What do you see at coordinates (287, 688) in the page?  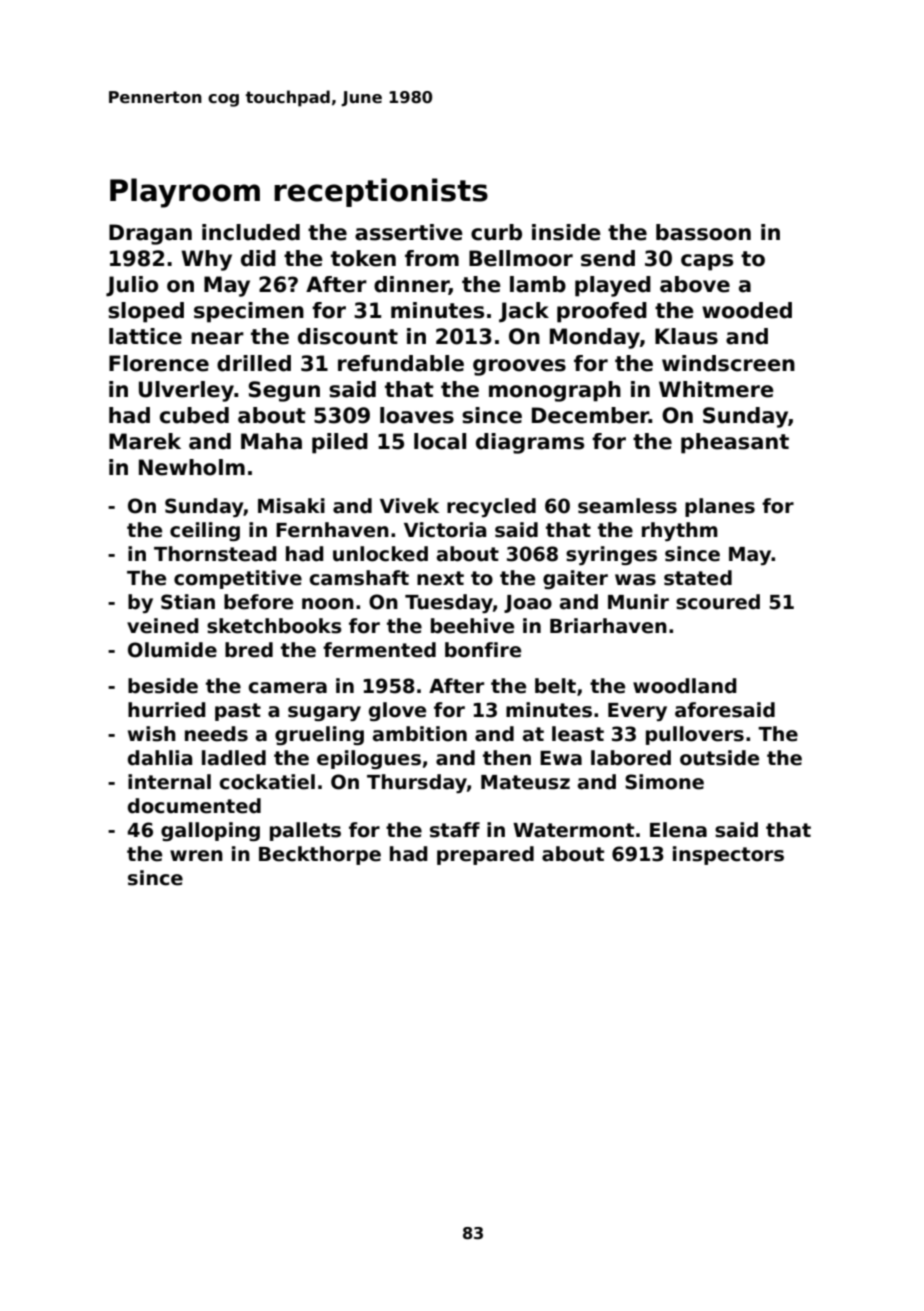 I see `camera` at bounding box center [287, 688].
